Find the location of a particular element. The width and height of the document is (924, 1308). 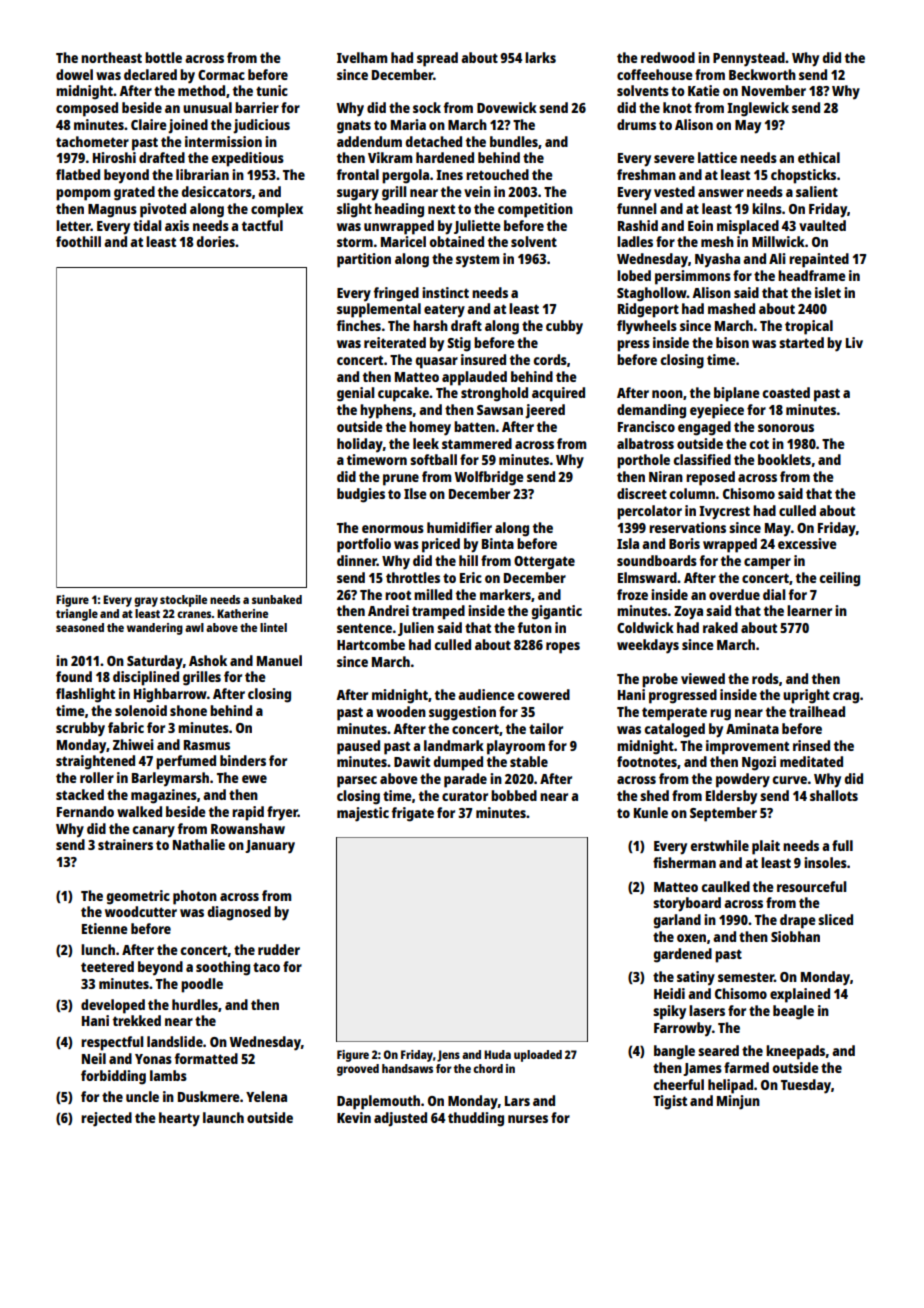

spread is located at coordinates (437, 59).
